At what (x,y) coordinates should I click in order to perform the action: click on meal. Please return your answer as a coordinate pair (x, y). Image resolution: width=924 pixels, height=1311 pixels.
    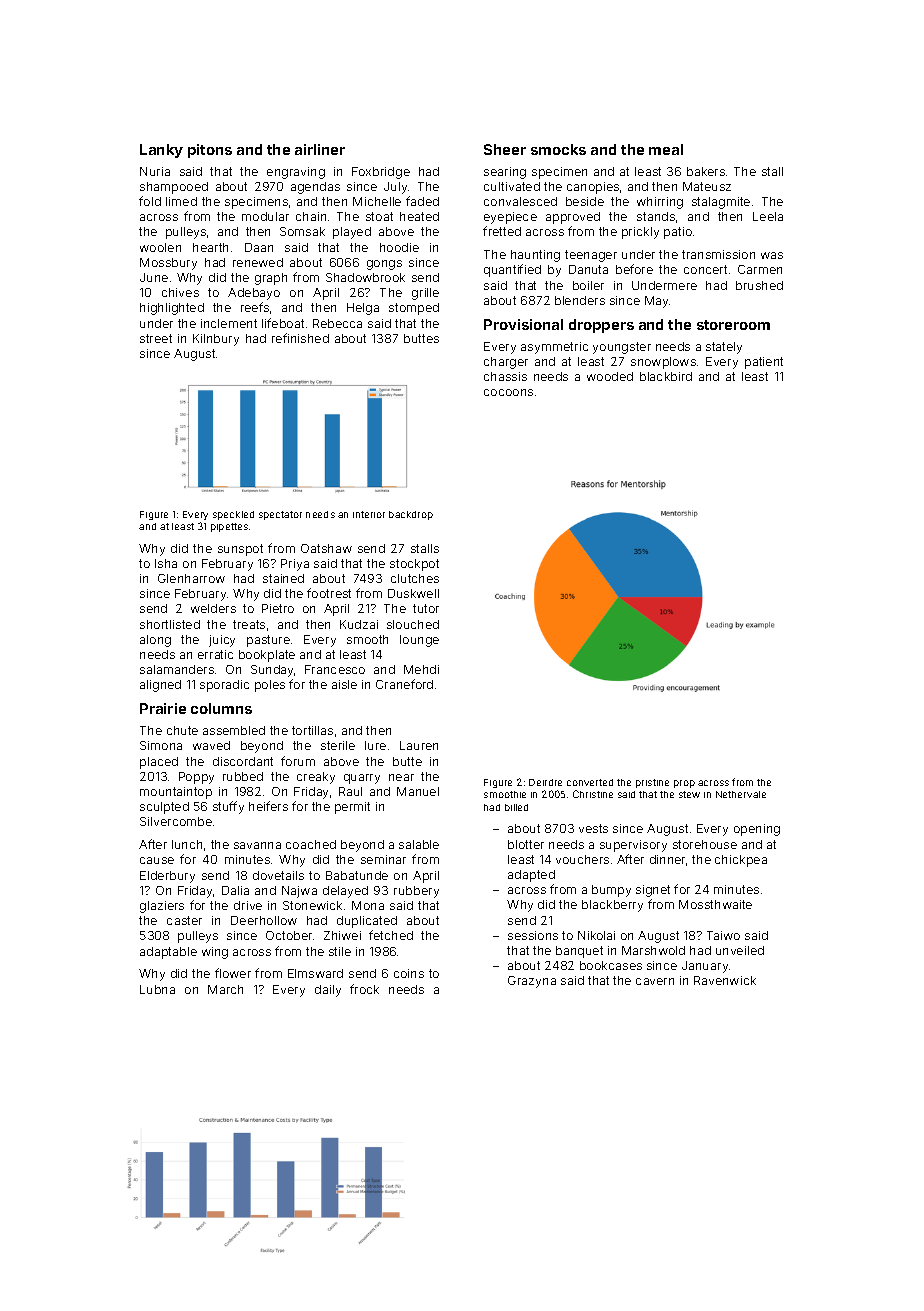
    Looking at the image, I should click on (666, 149).
